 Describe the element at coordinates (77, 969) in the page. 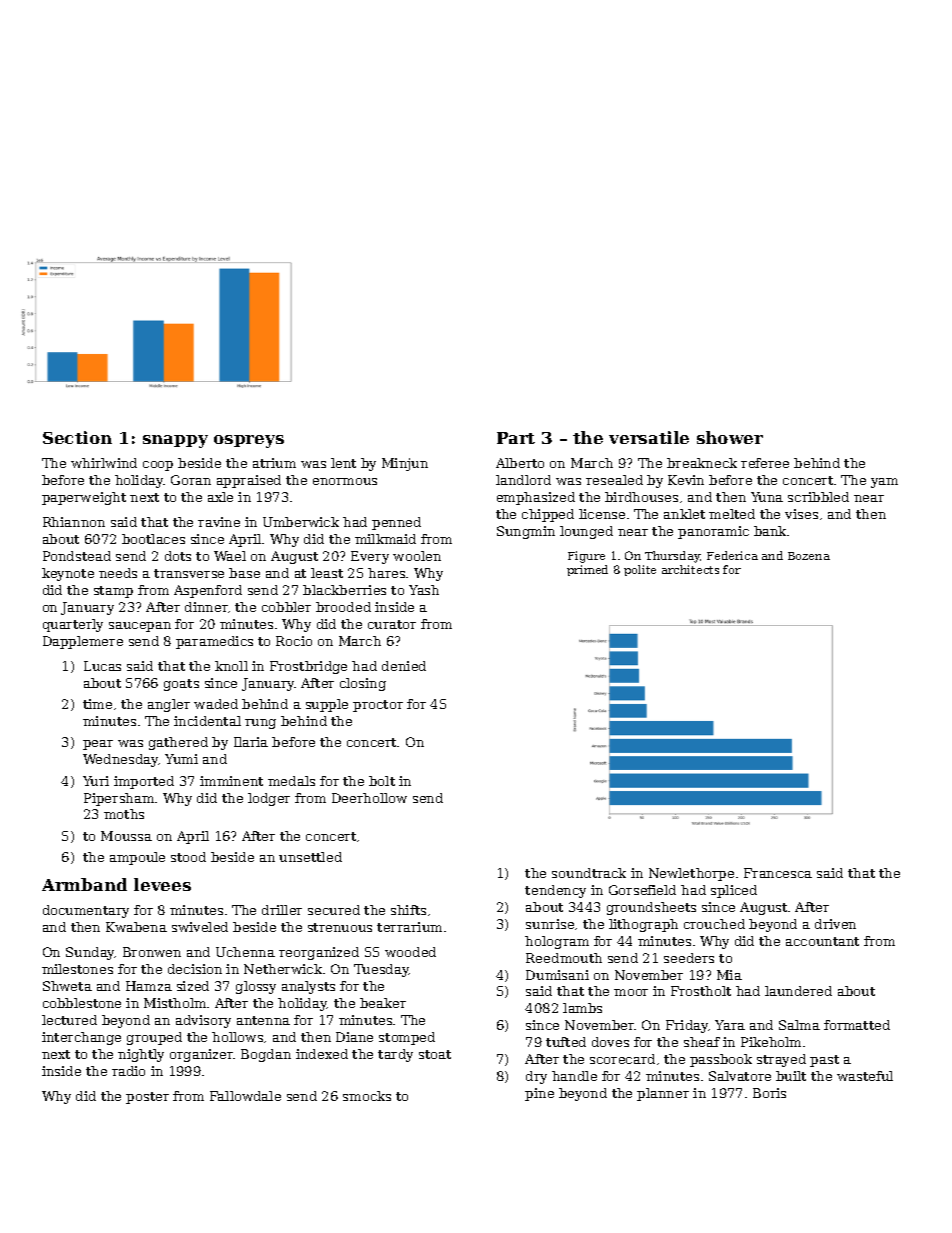

I see `milestones` at that location.
